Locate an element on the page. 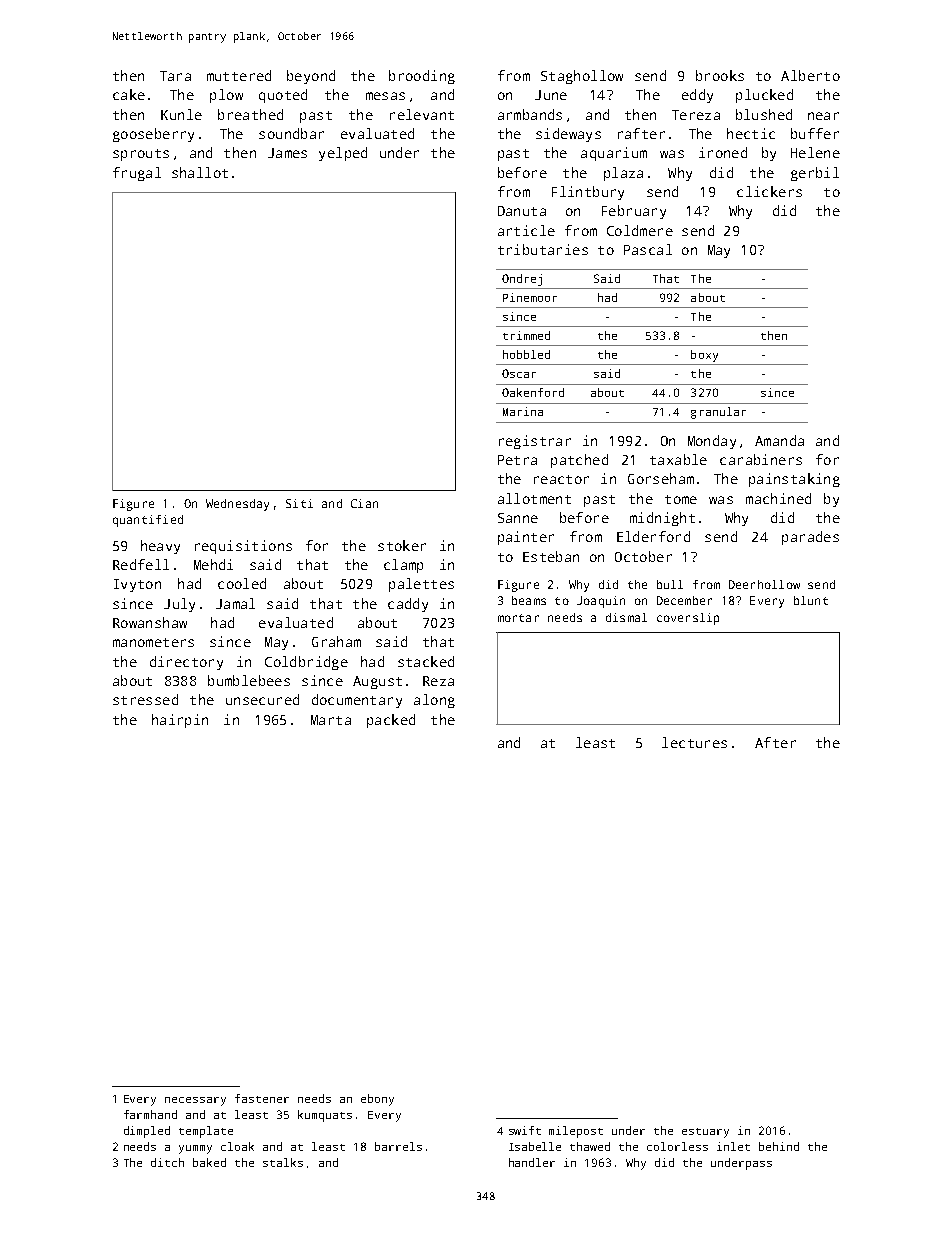 The width and height of the image is (952, 1233). Pinemoor is located at coordinates (530, 297).
